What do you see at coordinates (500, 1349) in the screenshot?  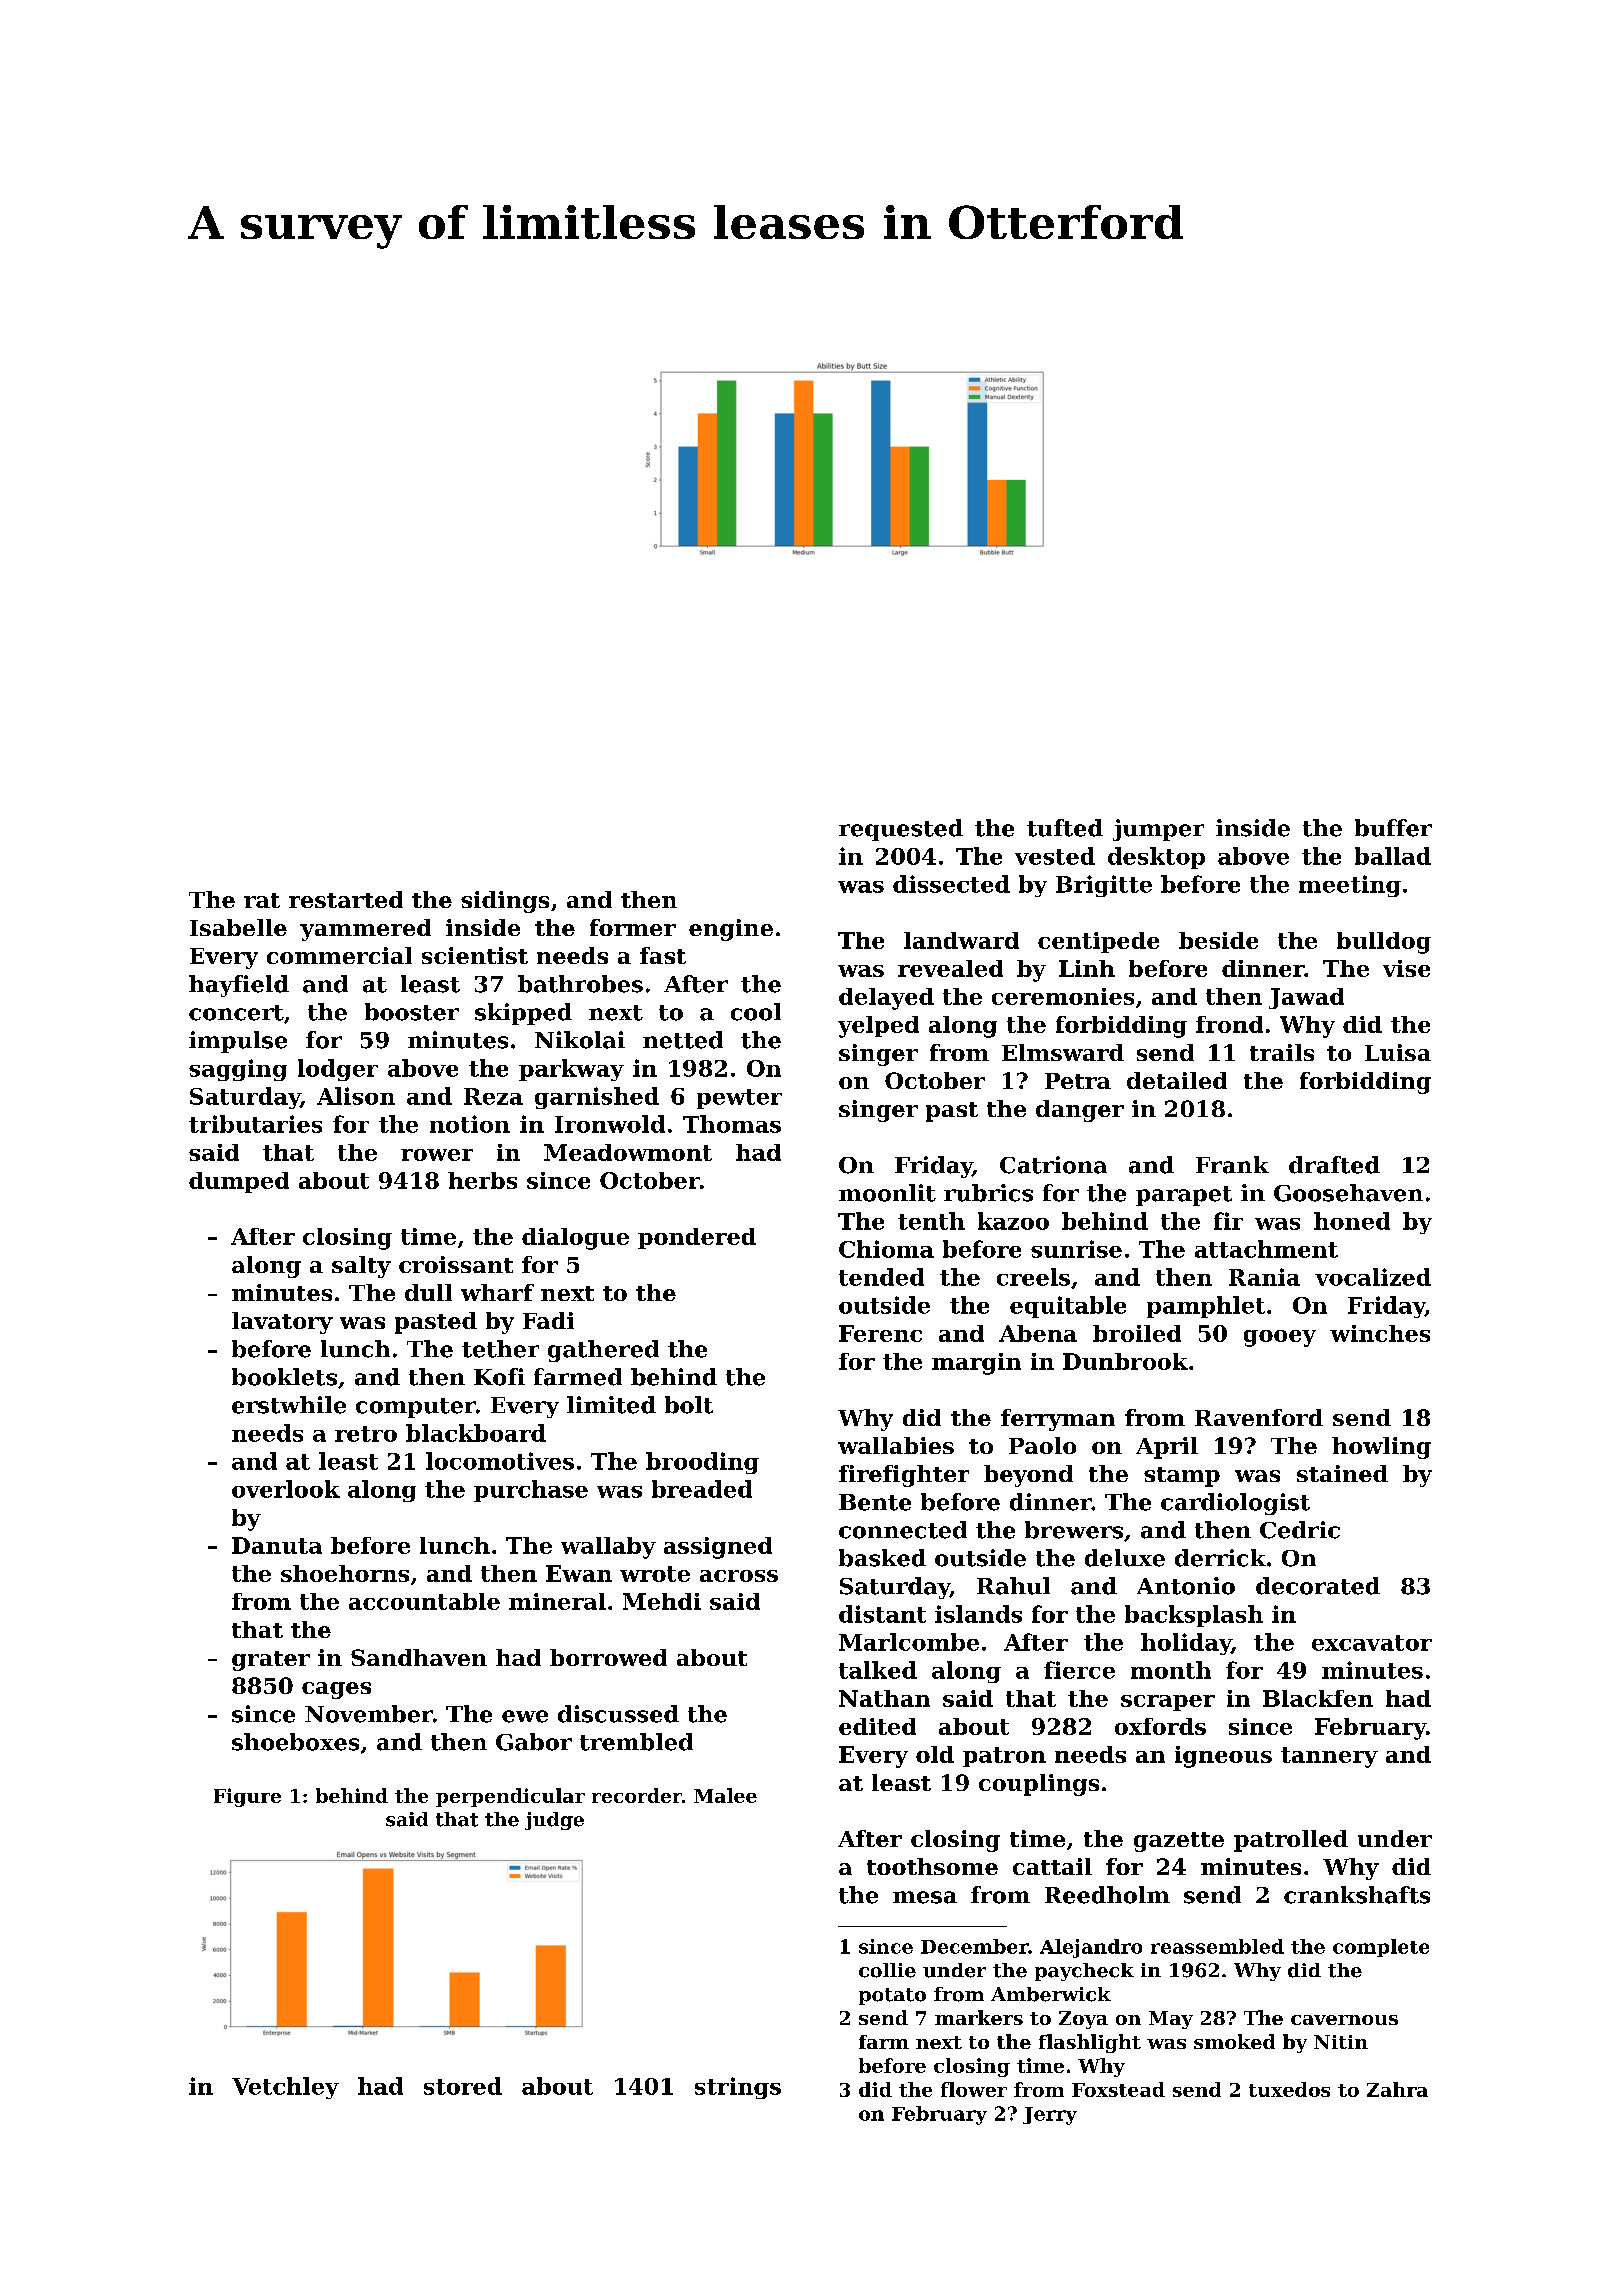 I see `tether` at bounding box center [500, 1349].
